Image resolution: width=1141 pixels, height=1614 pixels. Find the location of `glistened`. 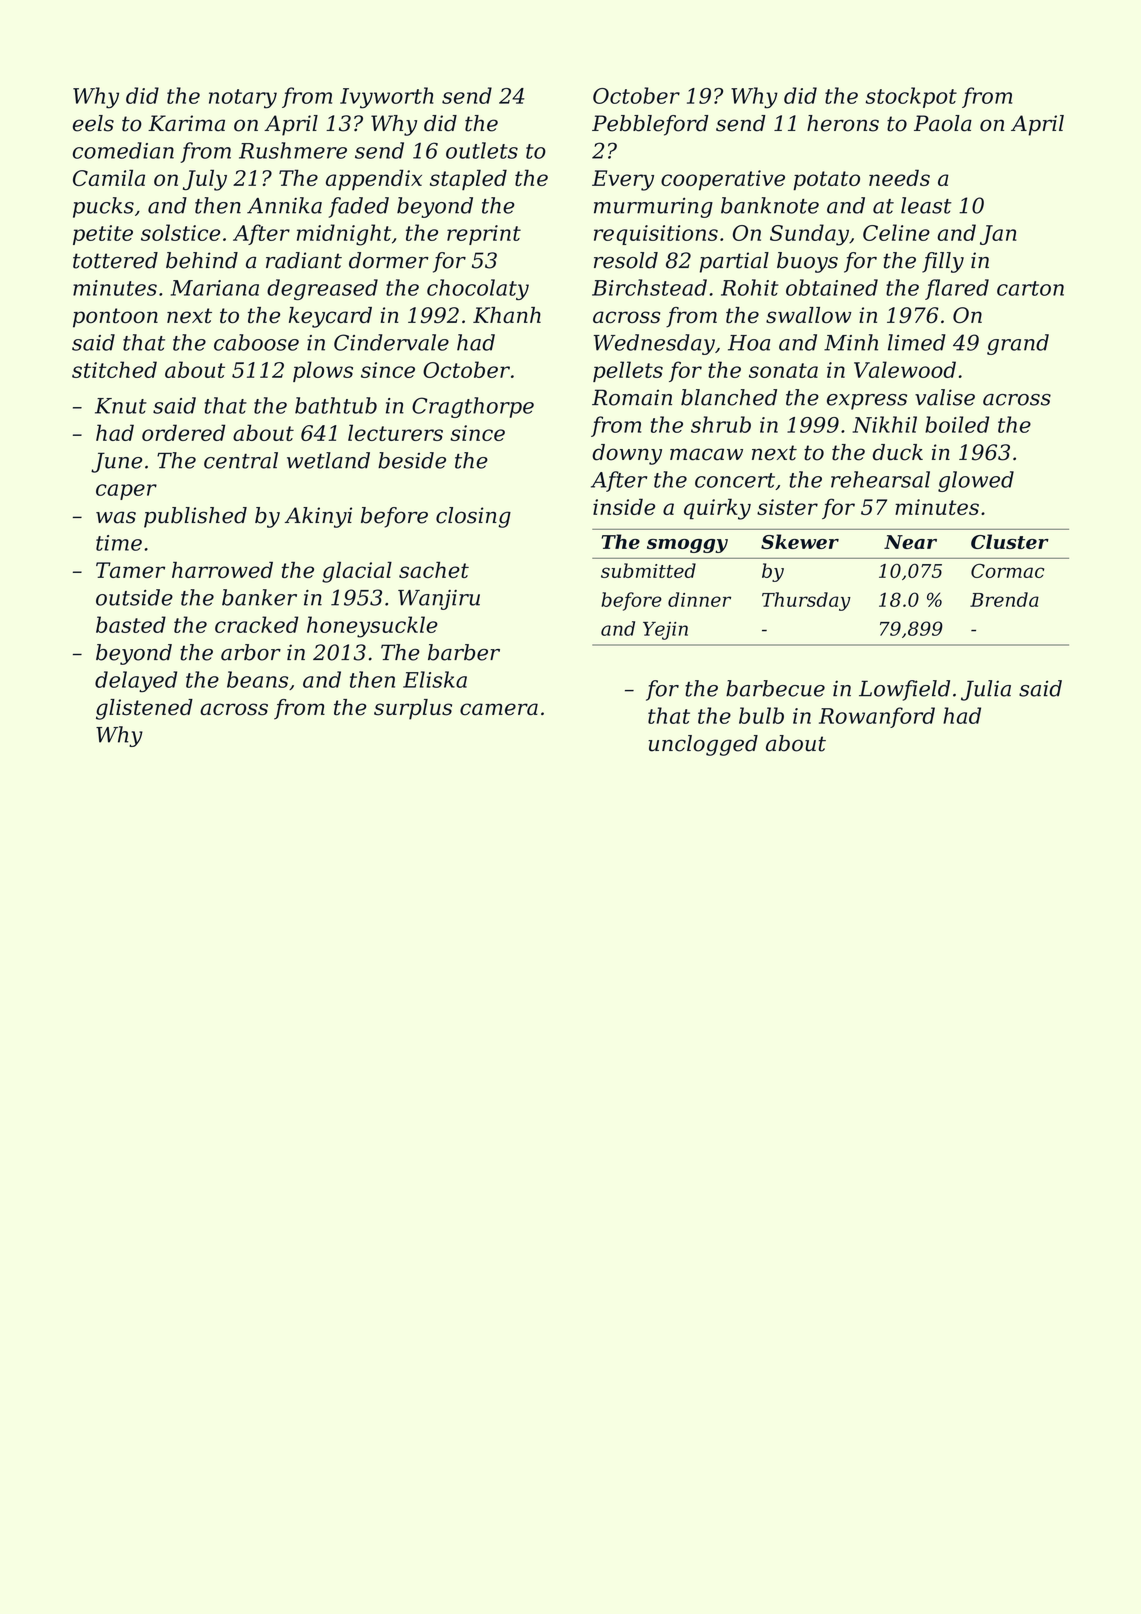

glistened is located at coordinates (144, 709).
